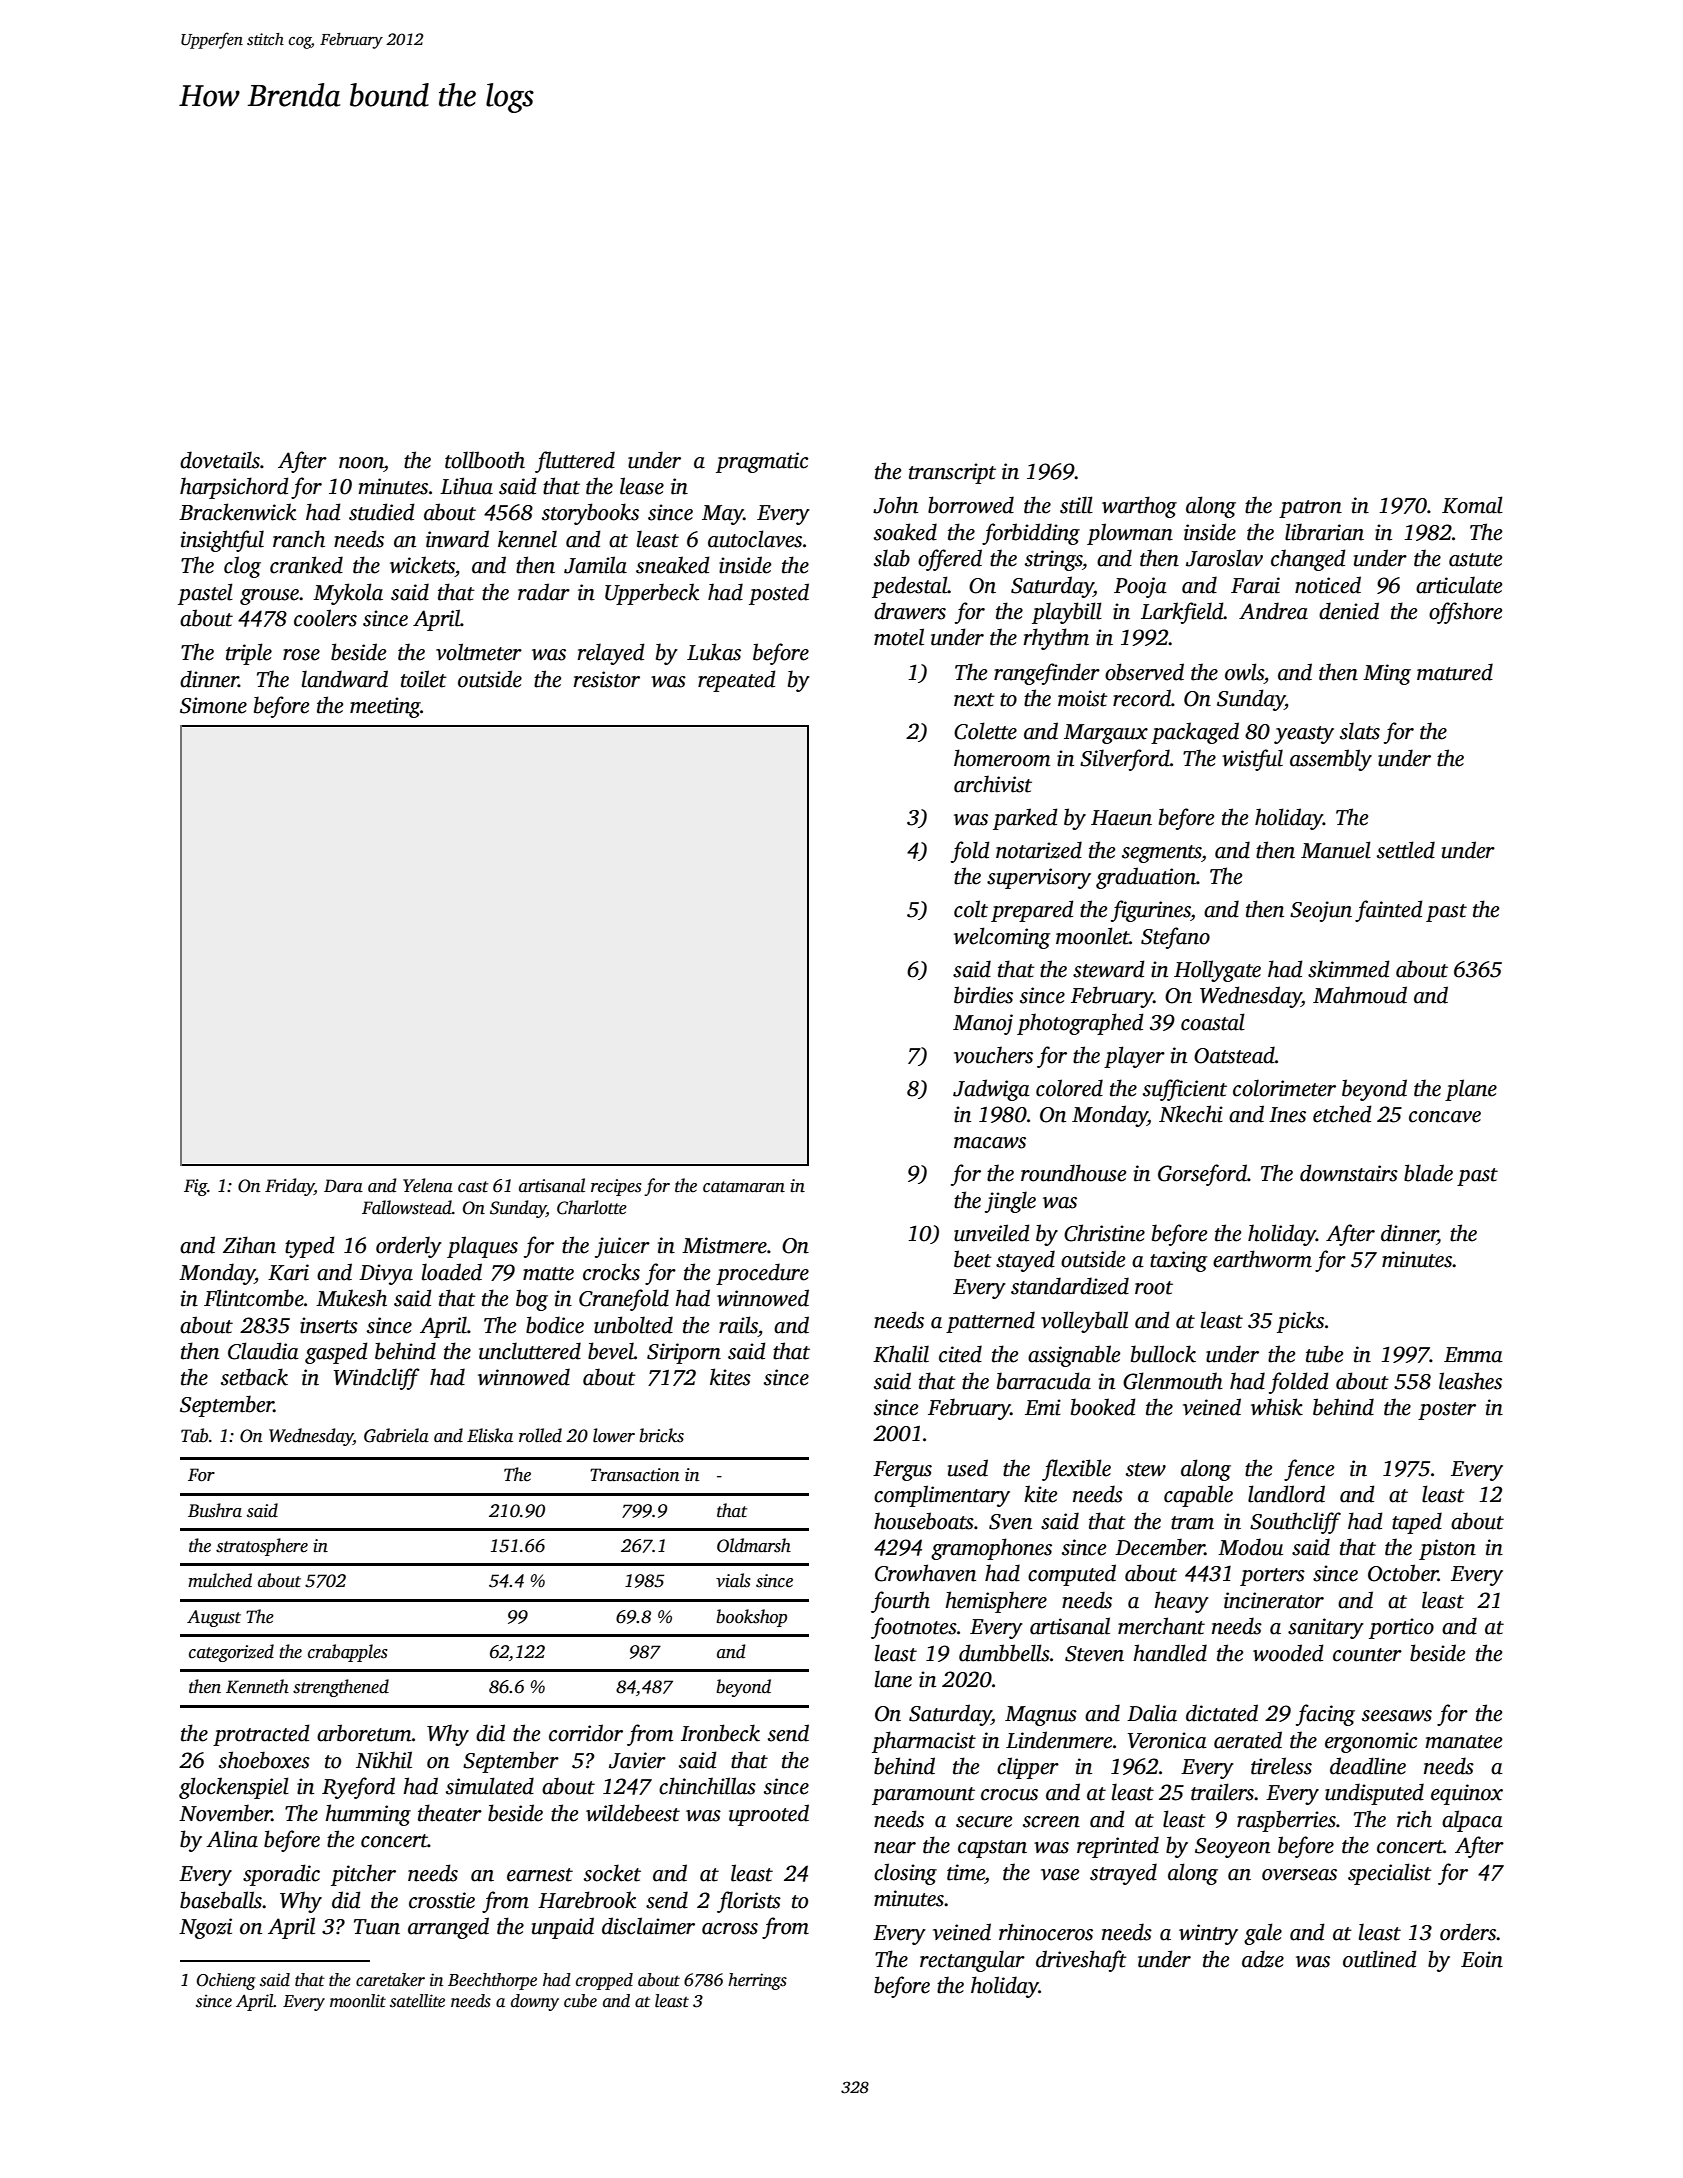 The height and width of the screenshot is (2178, 1683). Describe the element at coordinates (361, 463) in the screenshot. I see `noon` at that location.
